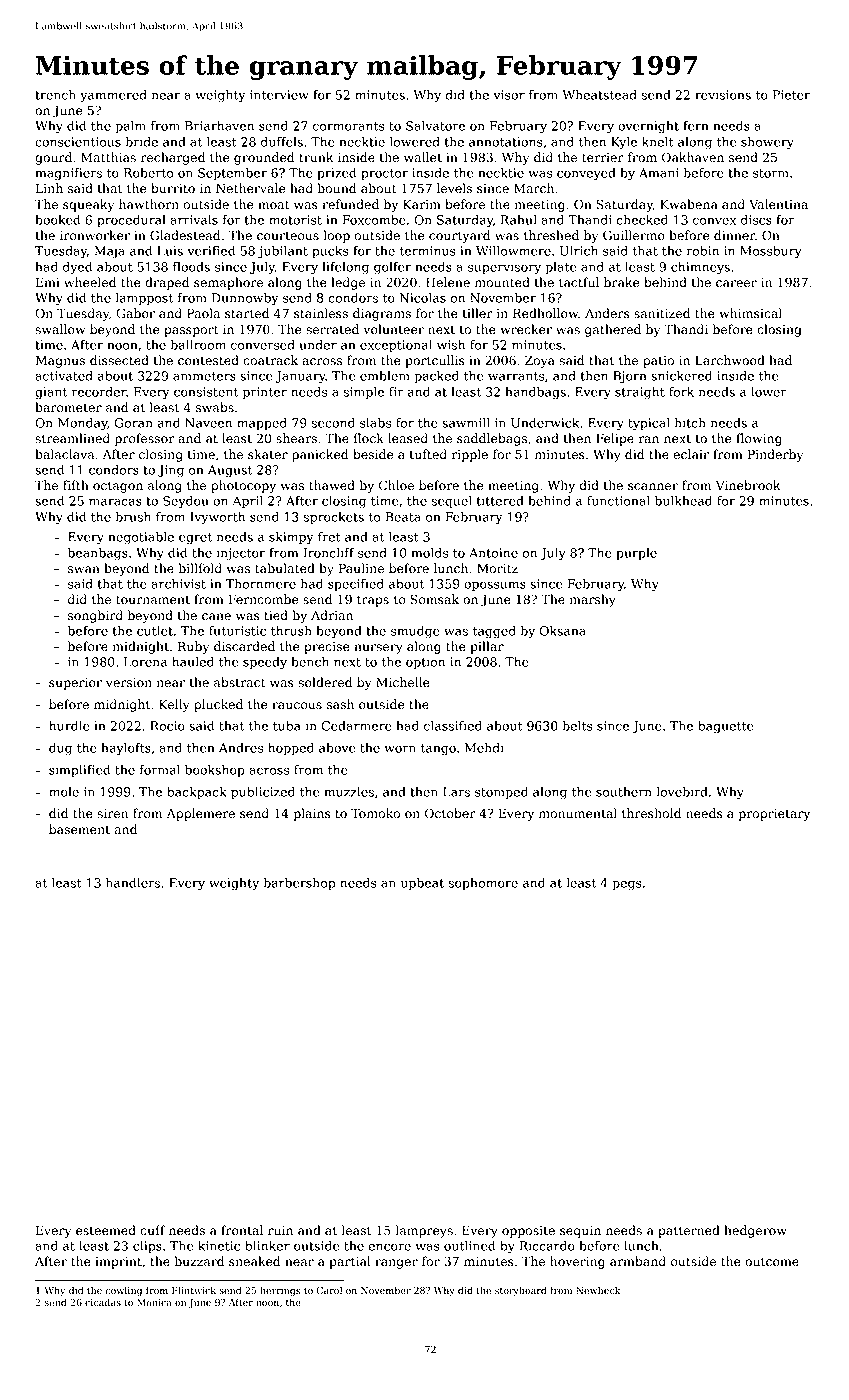 This image has width=849, height=1400. Describe the element at coordinates (500, 501) in the image. I see `tittered` at that location.
